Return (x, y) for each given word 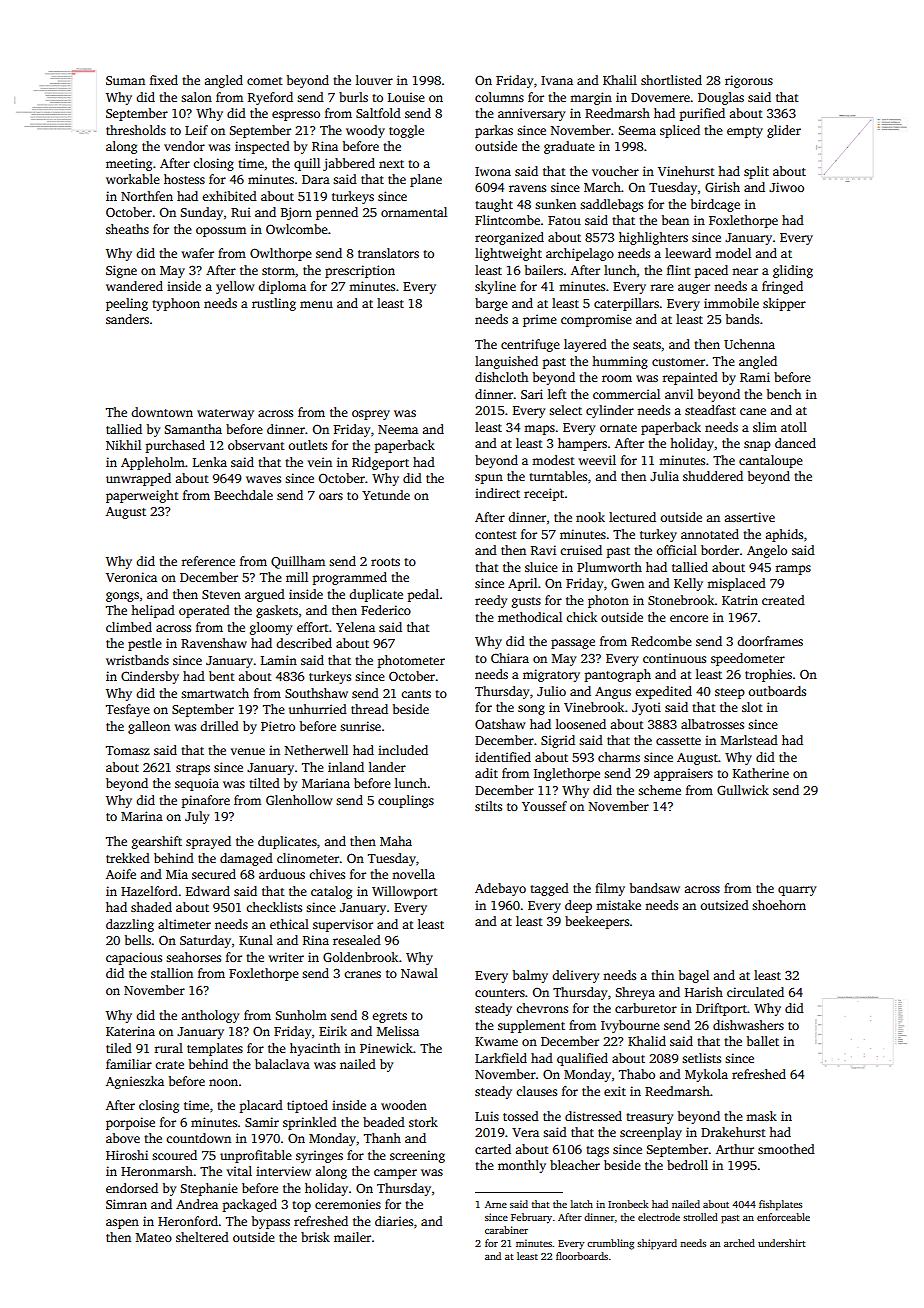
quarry (797, 891)
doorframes (770, 641)
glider (784, 131)
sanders (127, 319)
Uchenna (749, 344)
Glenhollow (299, 800)
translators (388, 253)
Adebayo (500, 889)
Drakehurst (733, 1132)
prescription (360, 271)
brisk (315, 1237)
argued (265, 595)
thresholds (136, 130)
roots (385, 562)
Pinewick (386, 1048)
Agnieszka (135, 1082)
